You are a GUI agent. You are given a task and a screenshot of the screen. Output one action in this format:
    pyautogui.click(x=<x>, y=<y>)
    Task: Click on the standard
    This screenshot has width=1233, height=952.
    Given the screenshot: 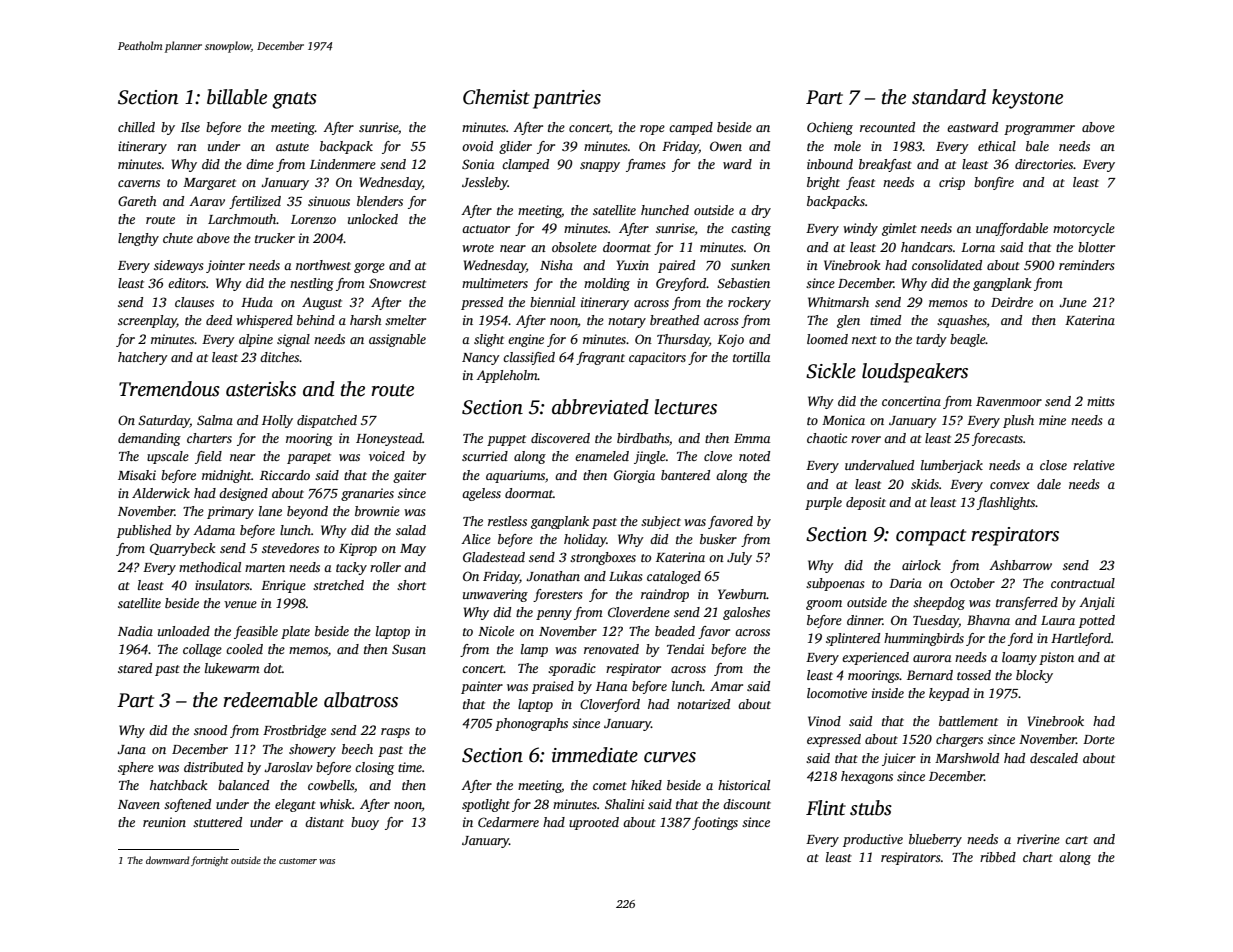 What is the action you would take?
    pyautogui.click(x=949, y=97)
